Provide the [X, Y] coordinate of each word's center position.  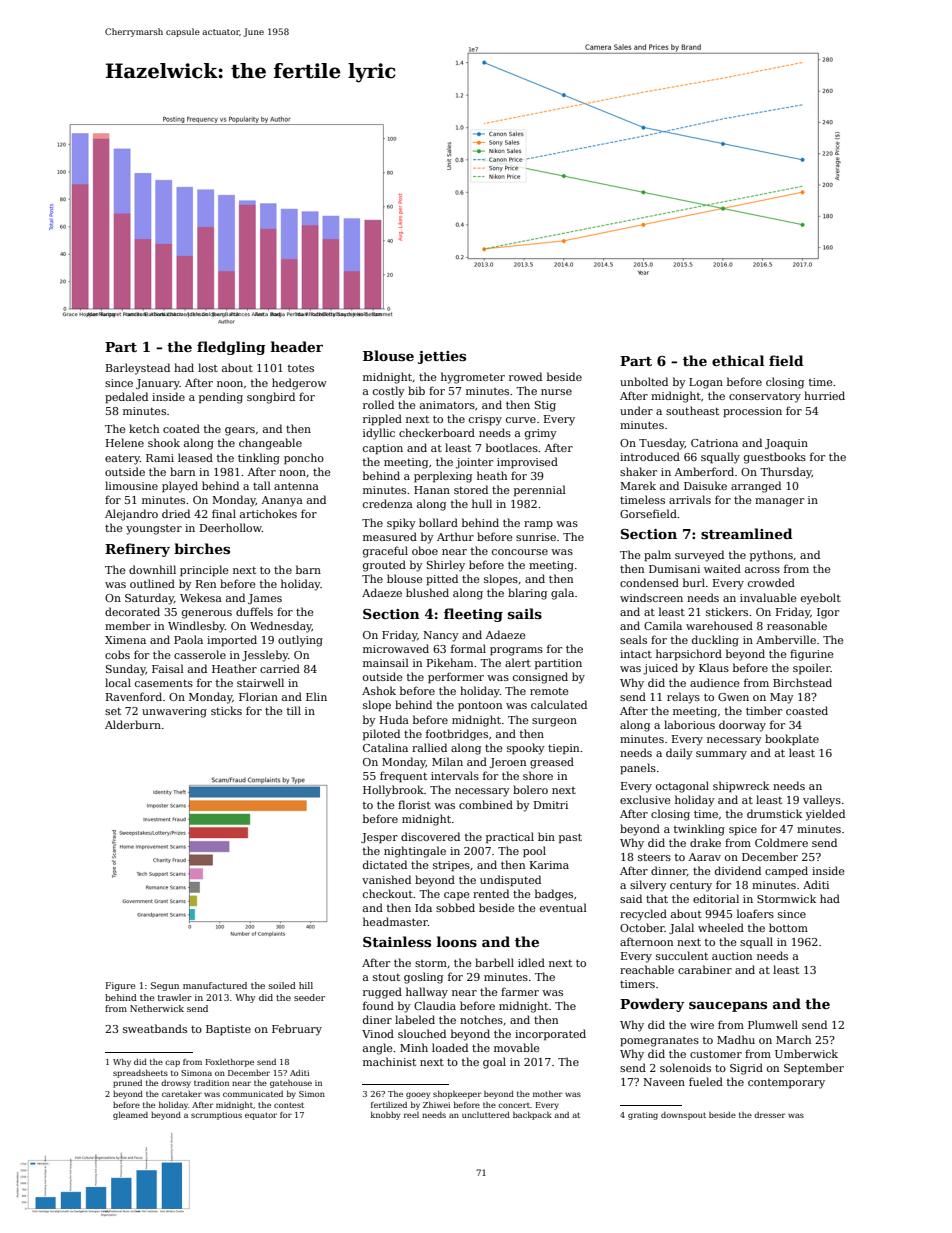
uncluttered [486, 1114]
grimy [541, 434]
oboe [425, 550]
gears [240, 431]
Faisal [168, 668]
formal [468, 648]
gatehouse [291, 1083]
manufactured [215, 985]
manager [779, 502]
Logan [706, 383]
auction [732, 956]
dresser [769, 1115]
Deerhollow [231, 527]
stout [386, 977]
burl [694, 582]
